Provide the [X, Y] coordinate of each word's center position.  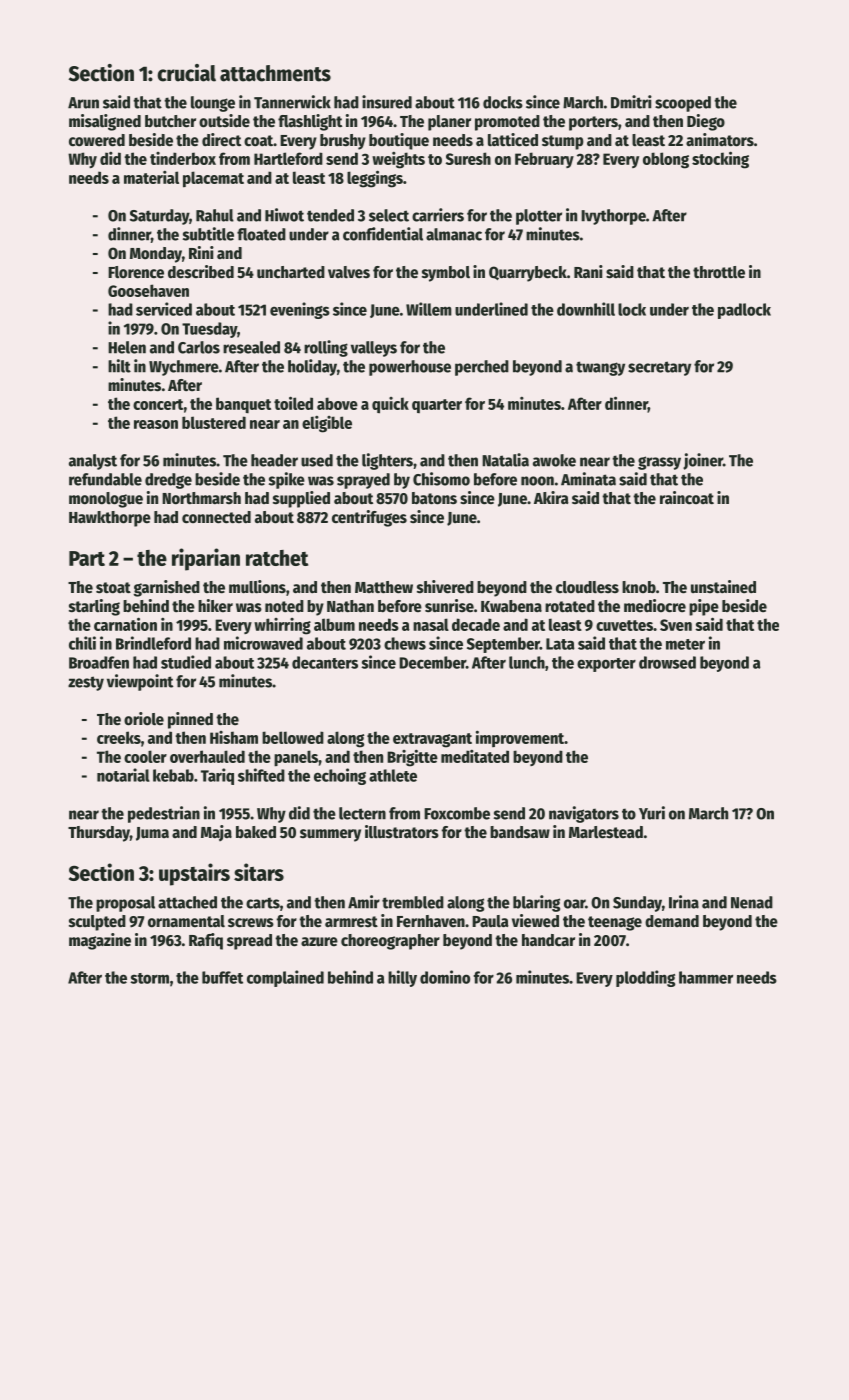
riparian [206, 559]
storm [149, 978]
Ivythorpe [613, 217]
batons [434, 498]
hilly [402, 978]
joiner [703, 461]
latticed [513, 140]
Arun [83, 103]
